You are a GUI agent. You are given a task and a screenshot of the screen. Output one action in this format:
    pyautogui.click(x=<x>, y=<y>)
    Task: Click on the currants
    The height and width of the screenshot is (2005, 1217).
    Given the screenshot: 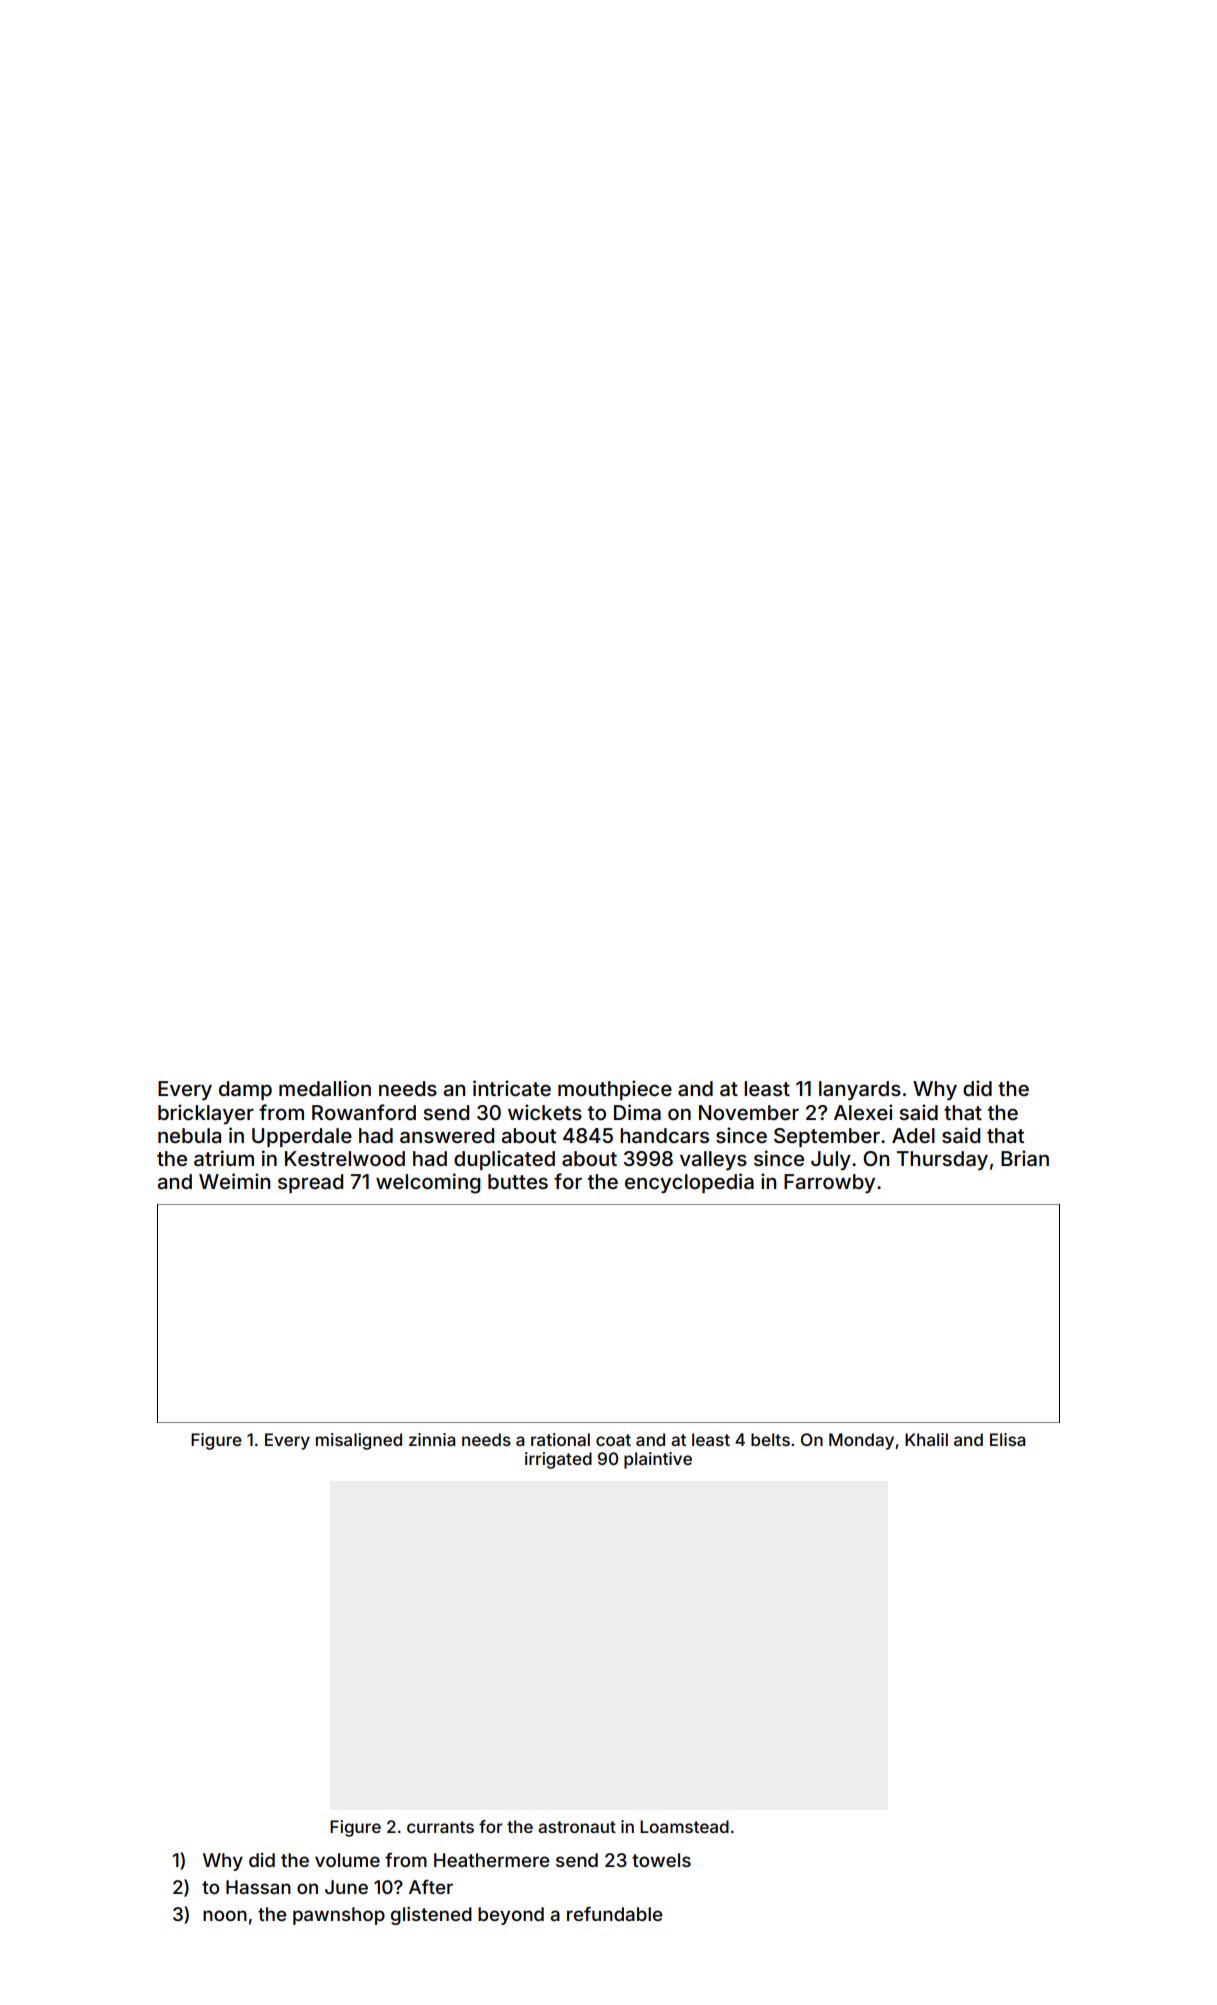 What is the action you would take?
    pyautogui.click(x=440, y=1827)
